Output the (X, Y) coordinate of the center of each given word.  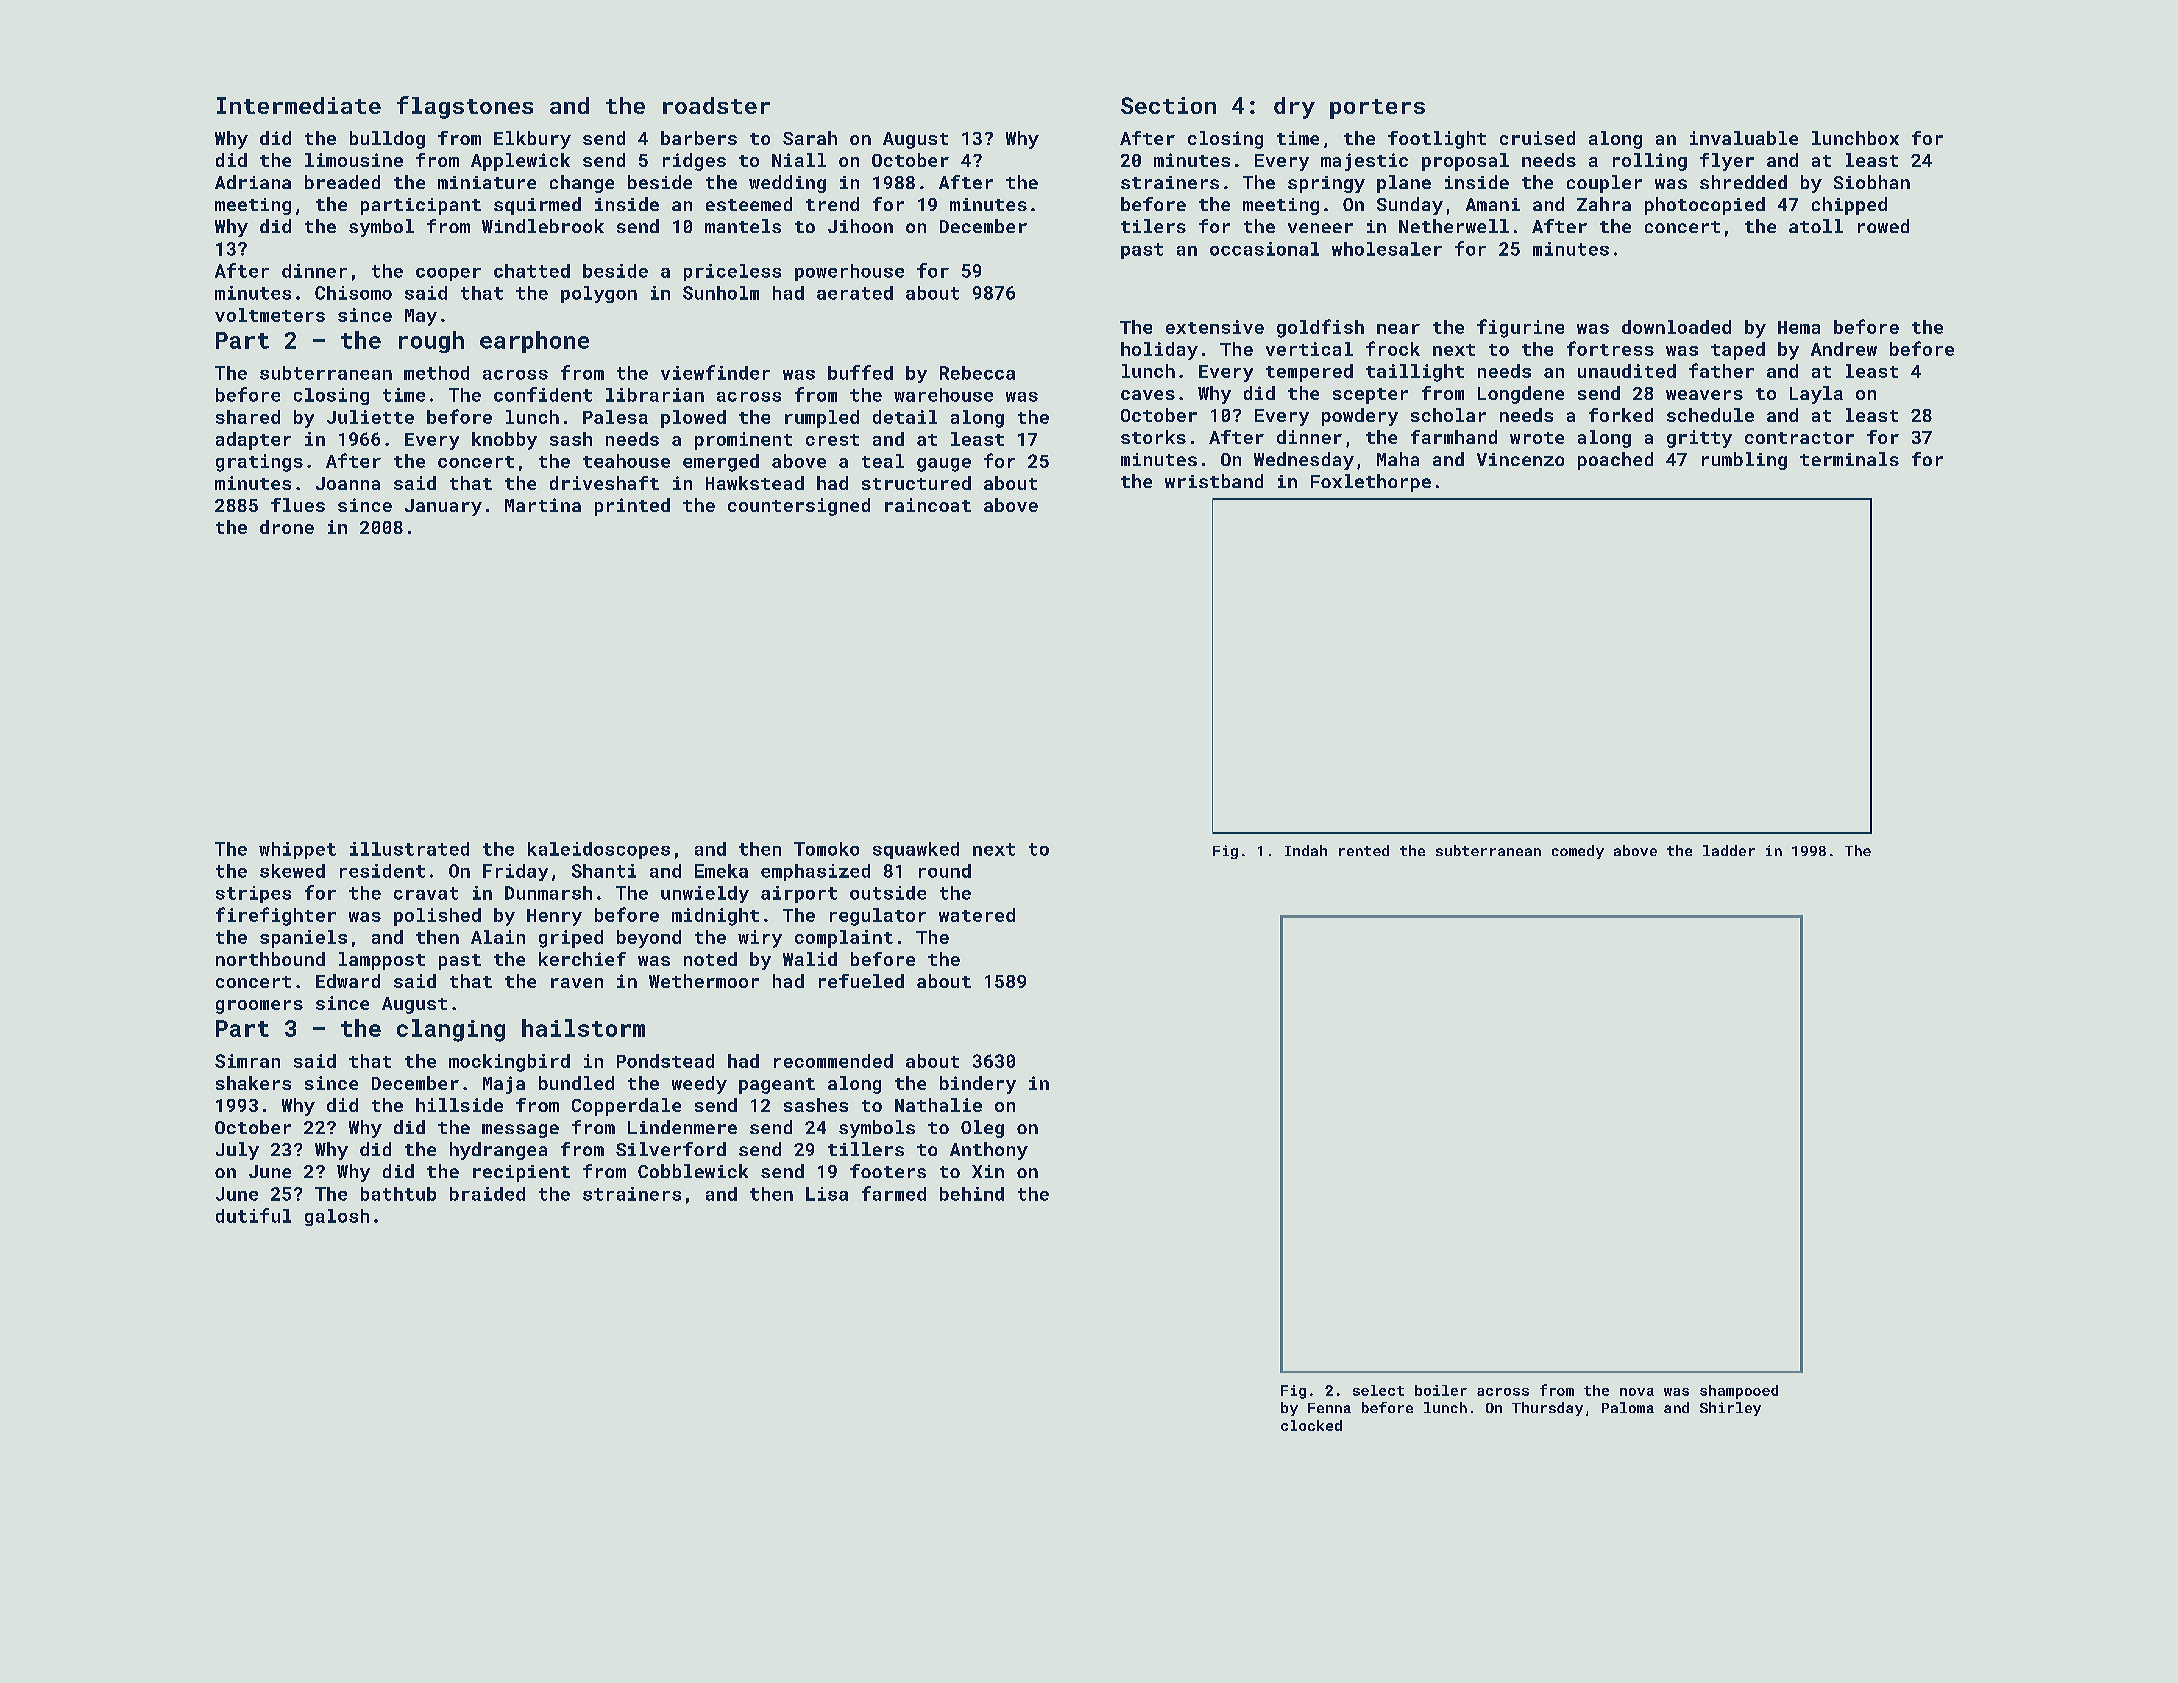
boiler (1441, 1390)
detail (905, 417)
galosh (337, 1217)
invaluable (1744, 138)
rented (1364, 850)
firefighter (276, 916)
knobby (504, 441)
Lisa (827, 1194)
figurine (1520, 328)
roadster (716, 105)
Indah (1306, 850)
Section (1168, 105)
